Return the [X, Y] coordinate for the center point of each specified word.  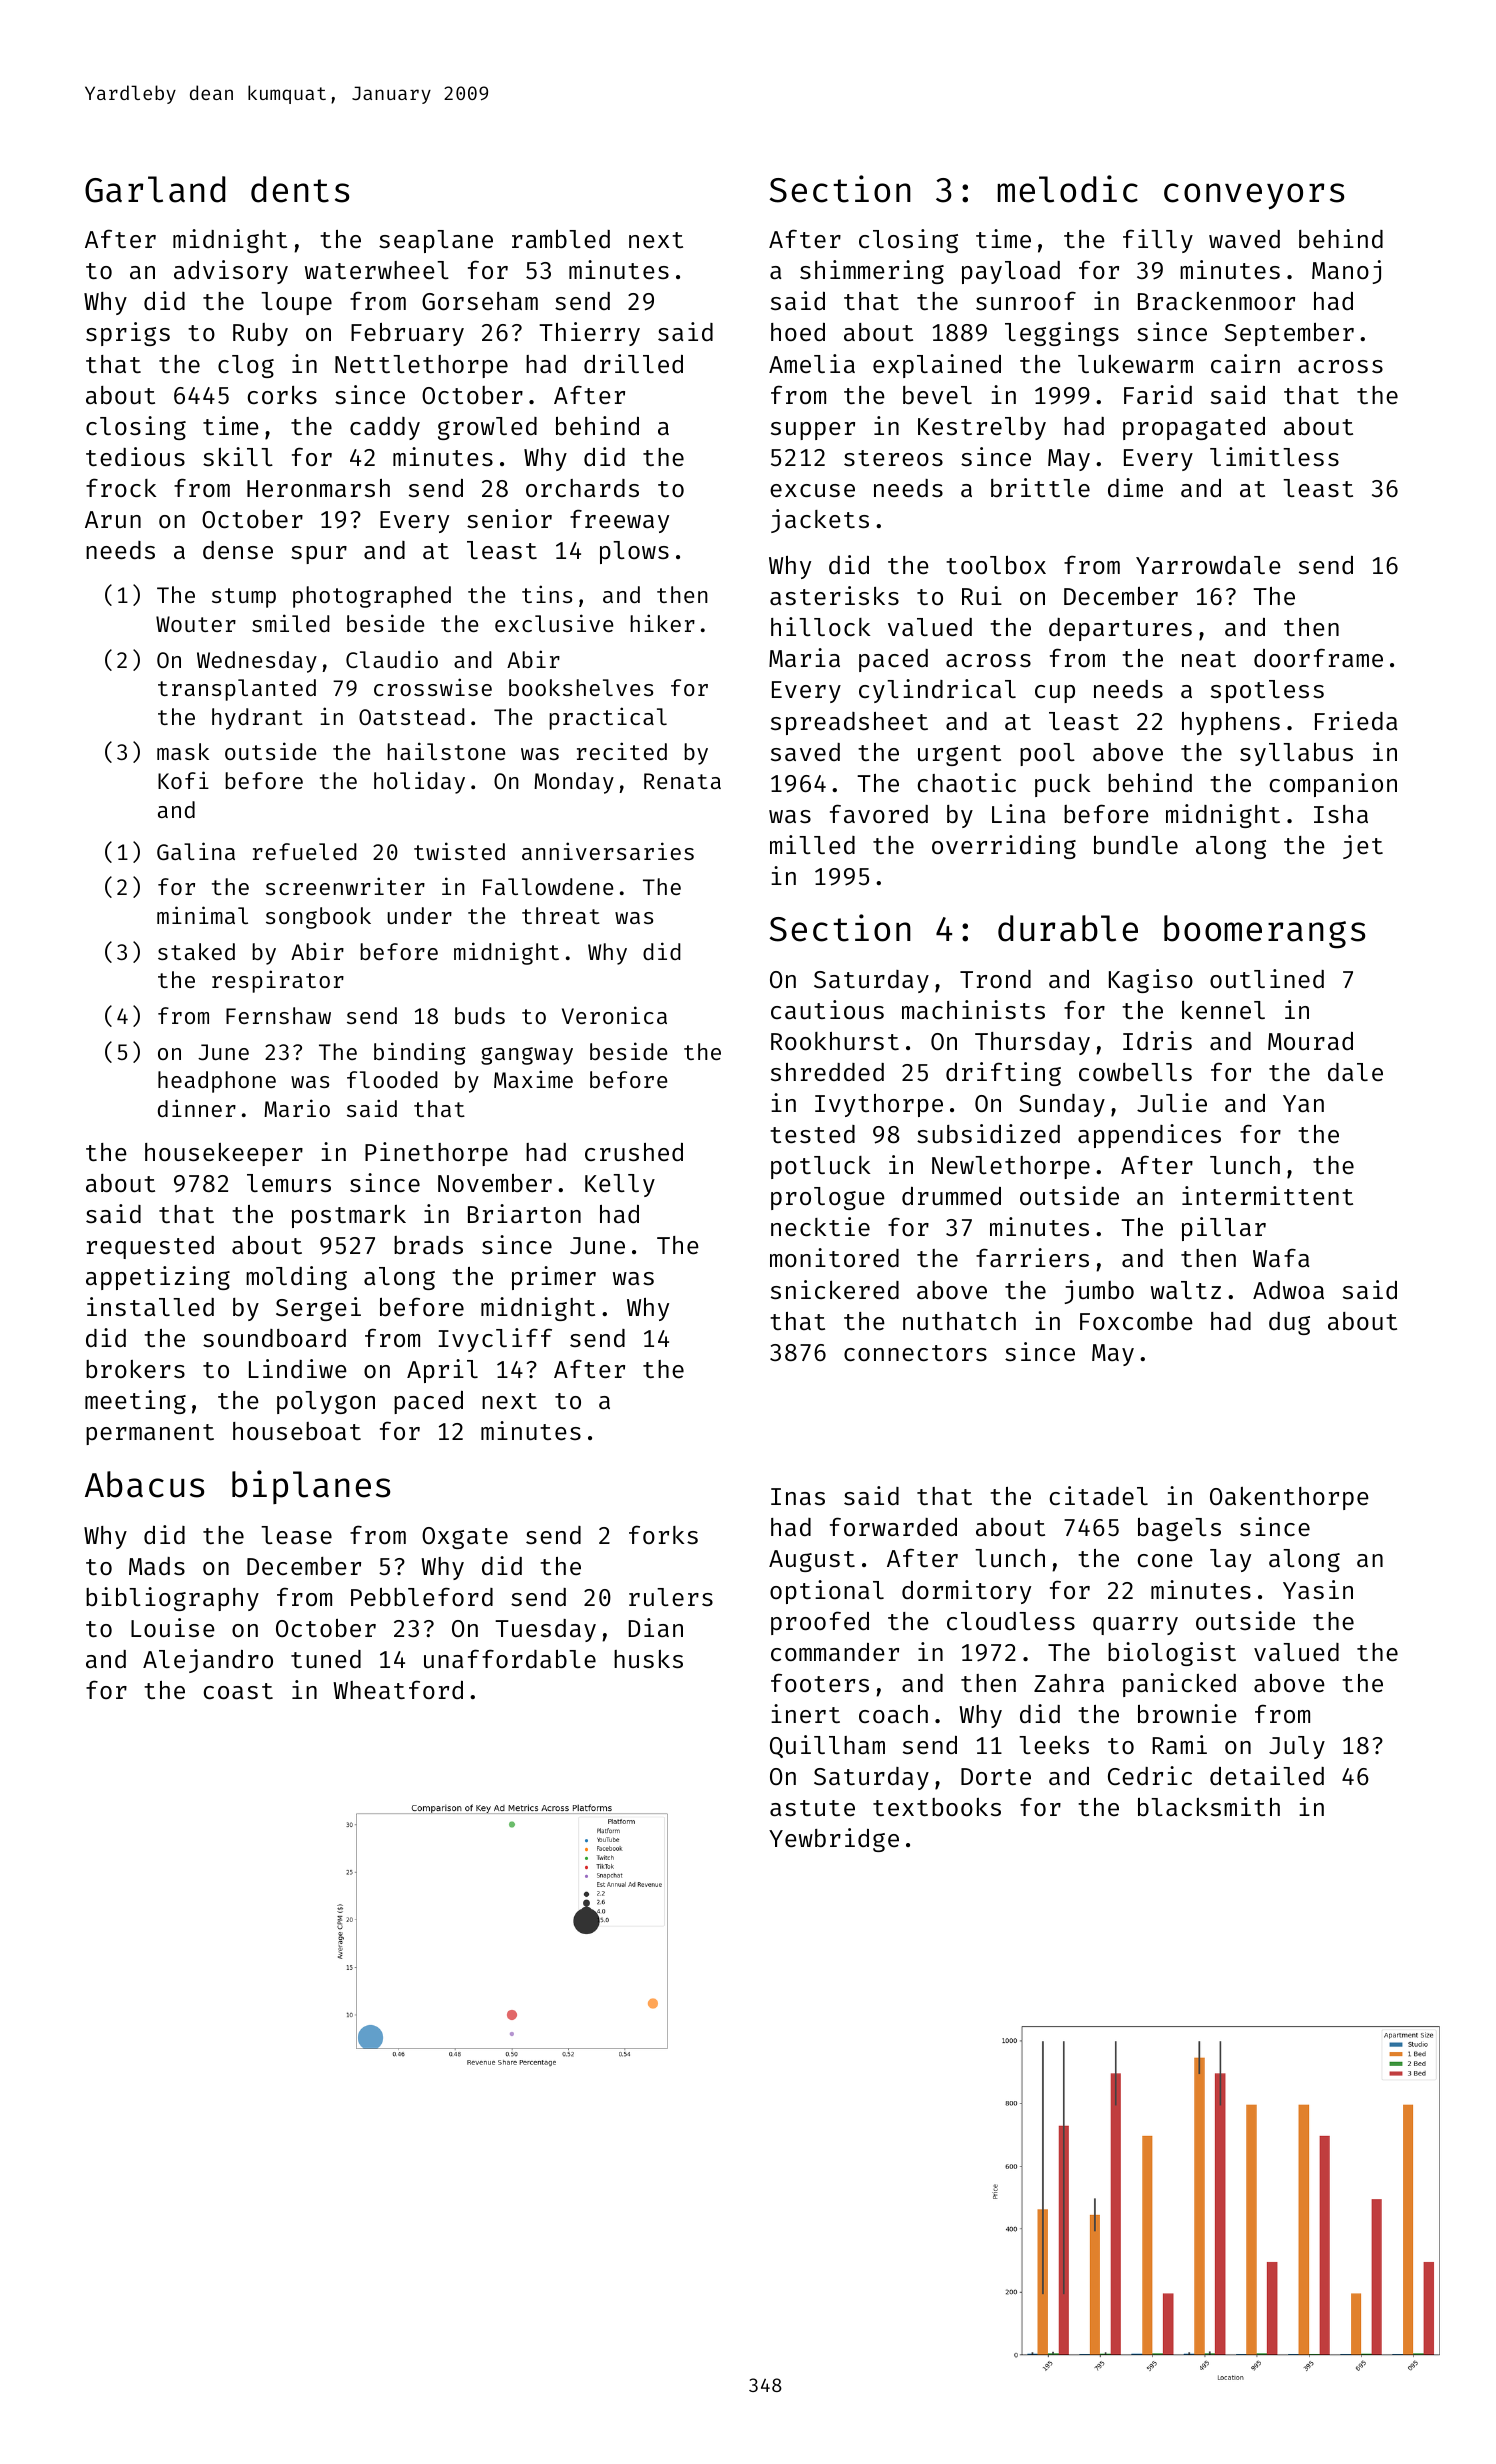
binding [420, 1053]
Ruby [260, 334]
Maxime [533, 1079]
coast [238, 1691]
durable [1068, 928]
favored [879, 813]
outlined [1267, 978]
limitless [1274, 456]
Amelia [812, 363]
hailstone [446, 751]
